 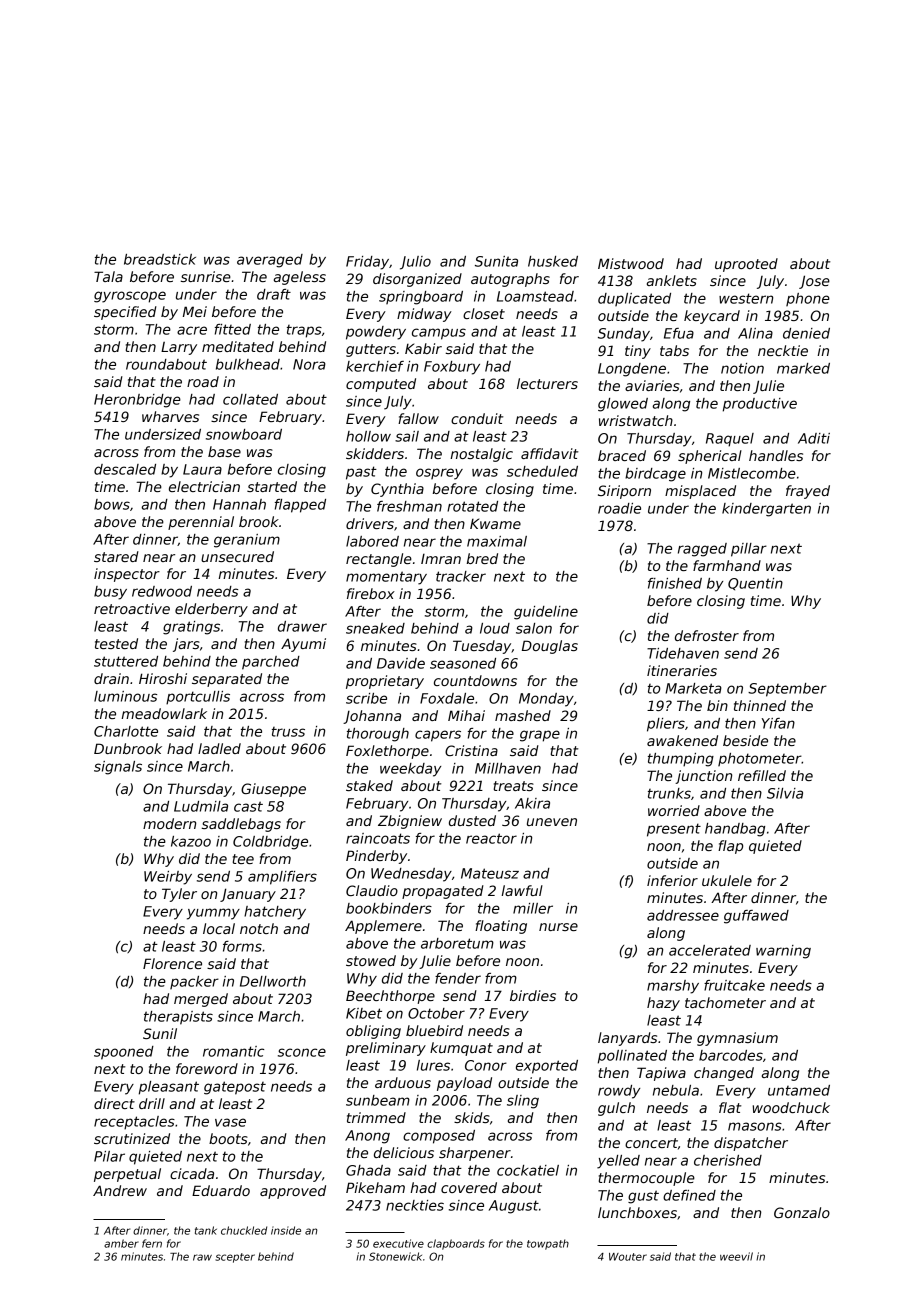 I want to click on marked, so click(x=803, y=368).
